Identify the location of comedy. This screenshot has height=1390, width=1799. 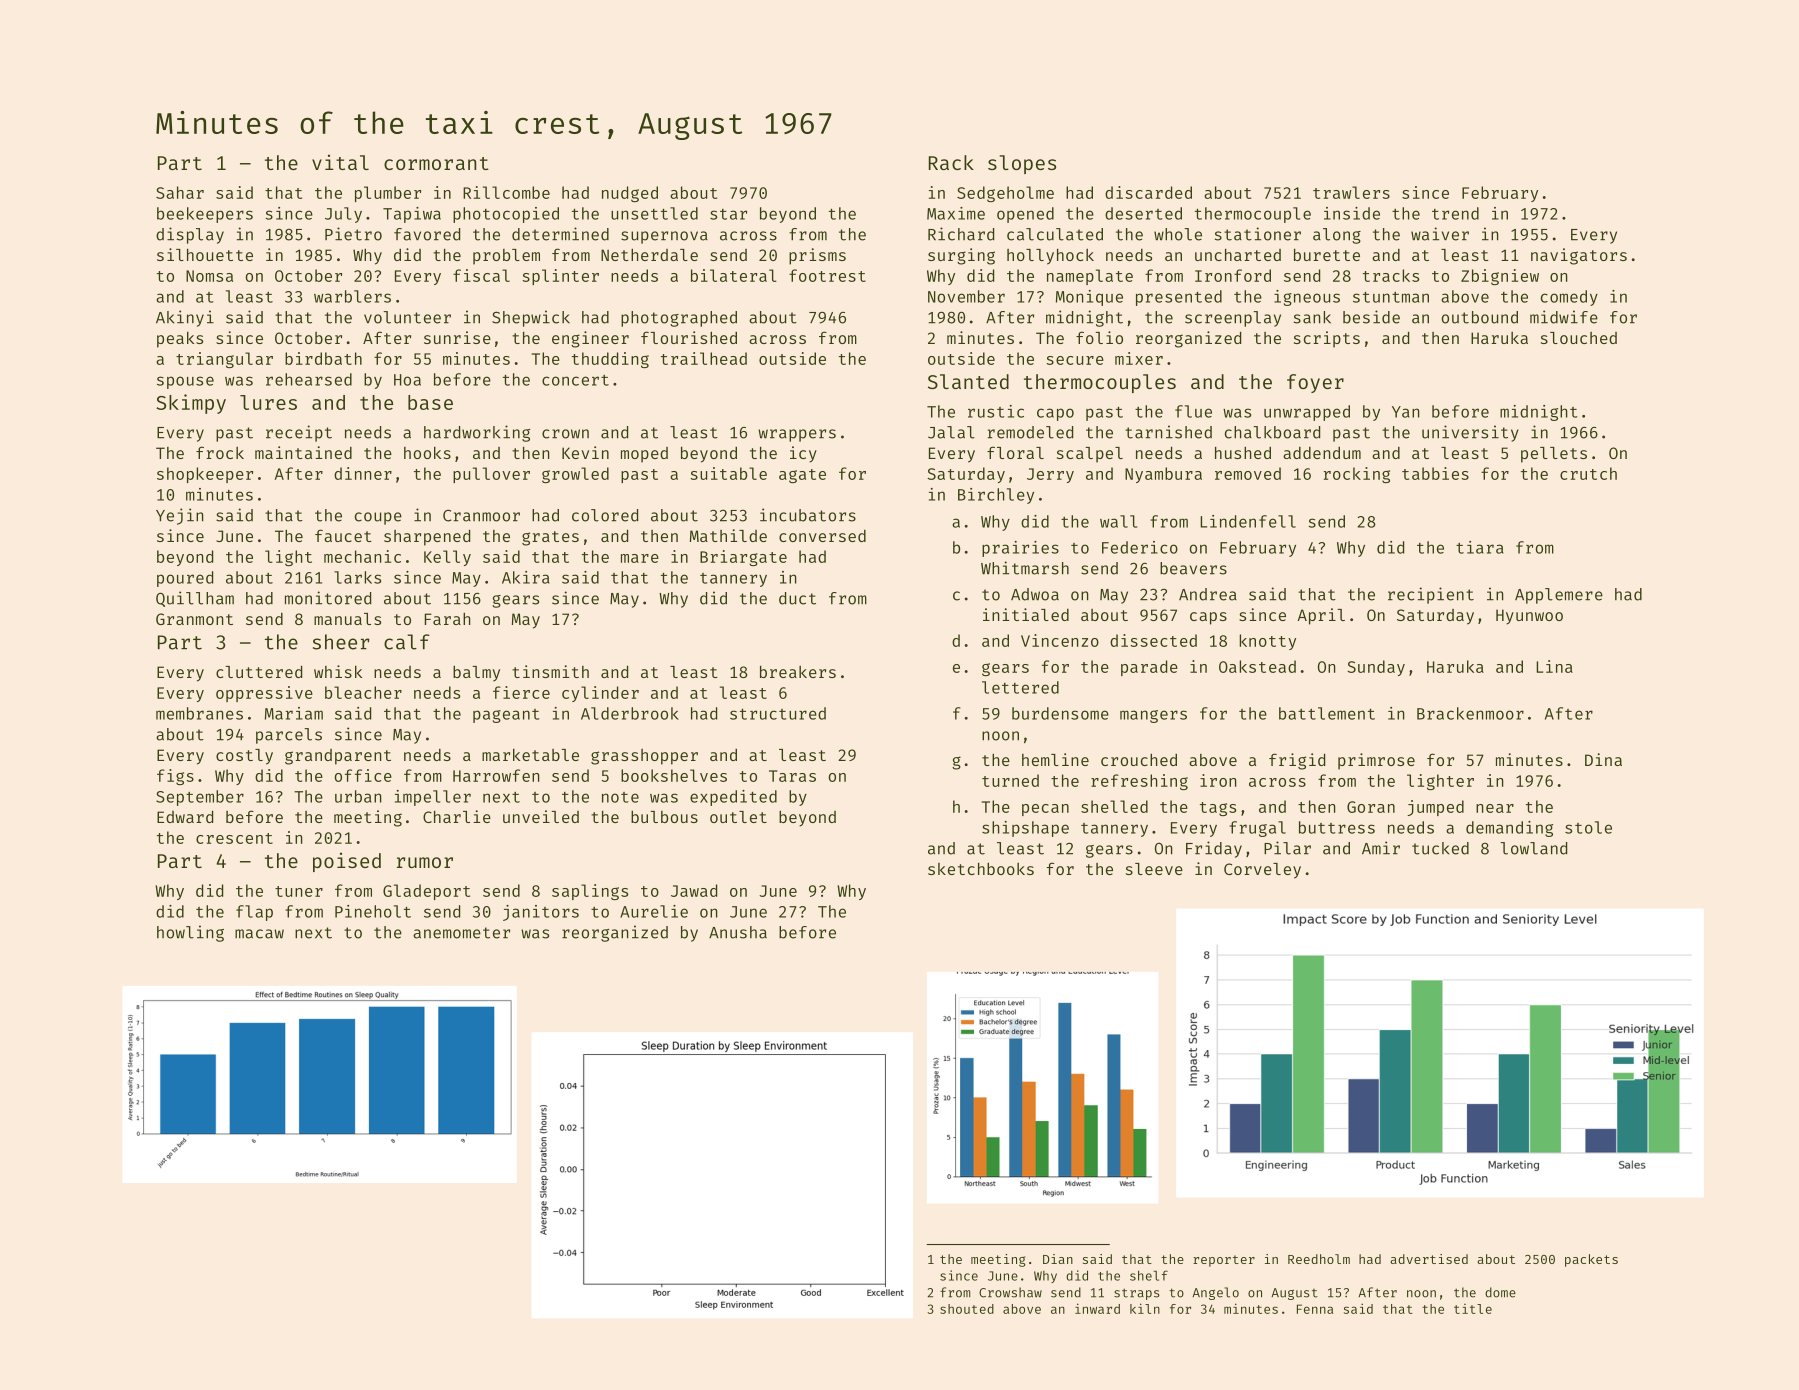
(1569, 298).
